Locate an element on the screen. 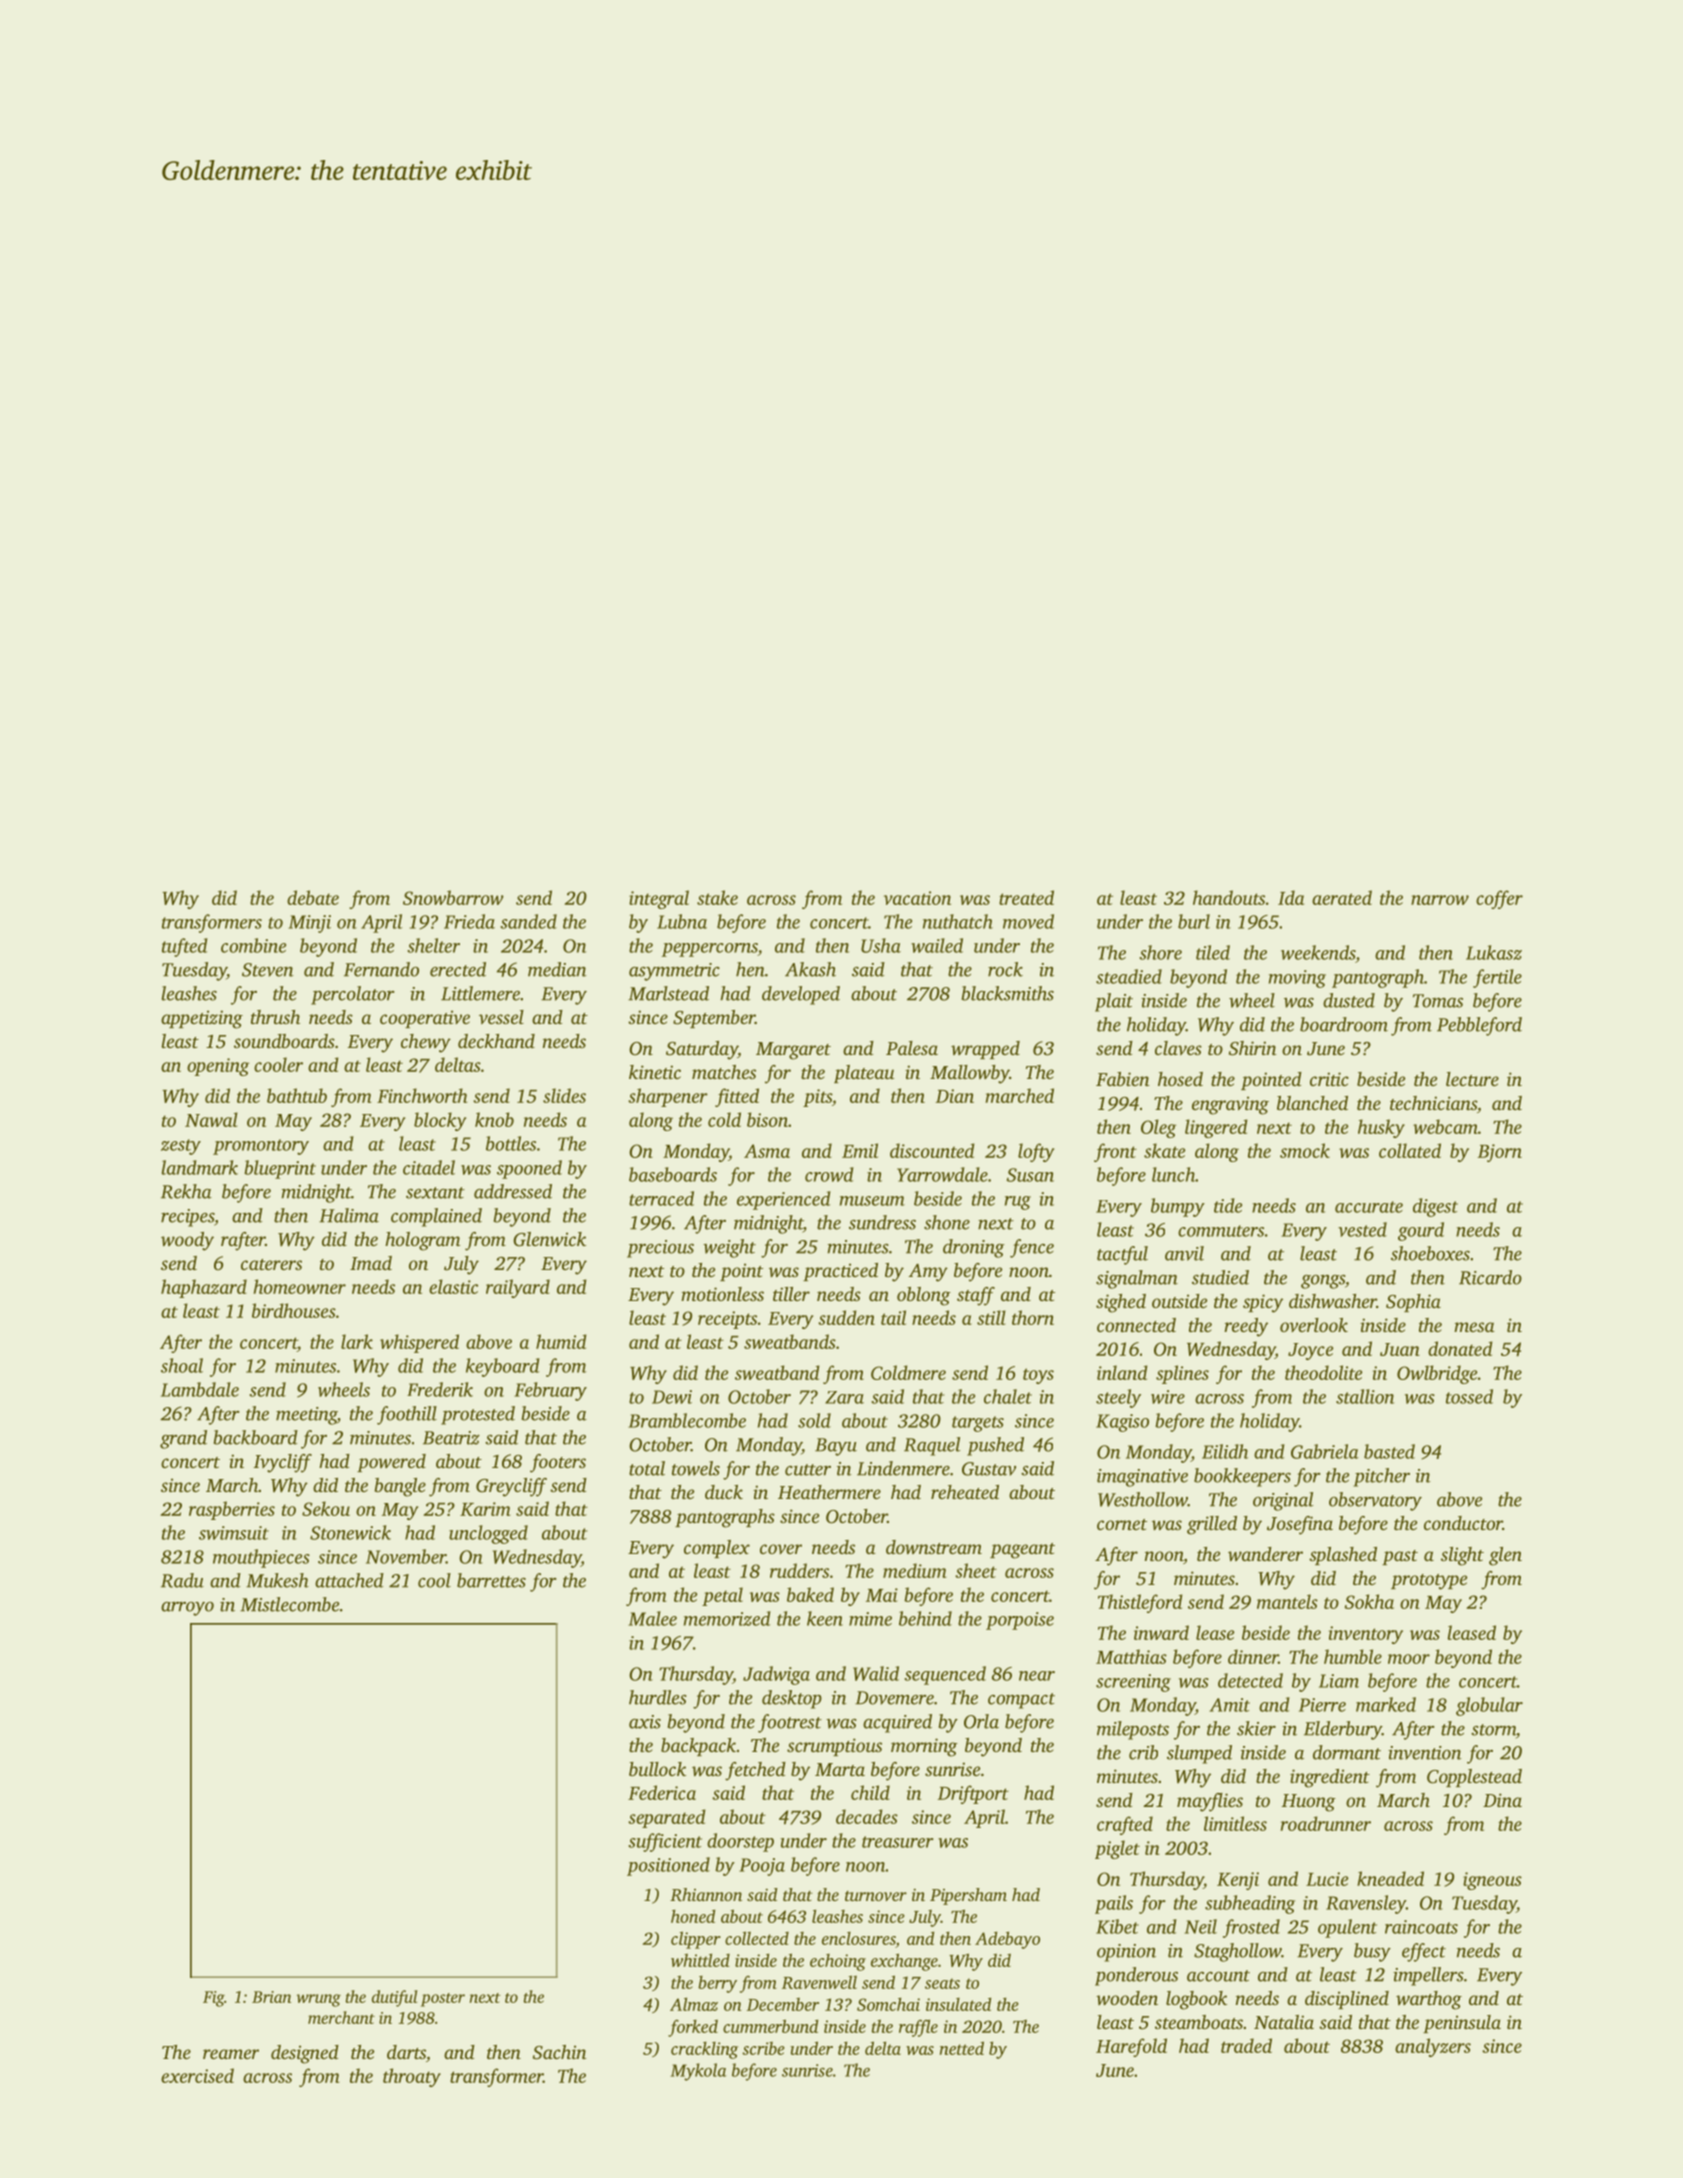 This screenshot has width=1683, height=2178. humid is located at coordinates (561, 1341).
